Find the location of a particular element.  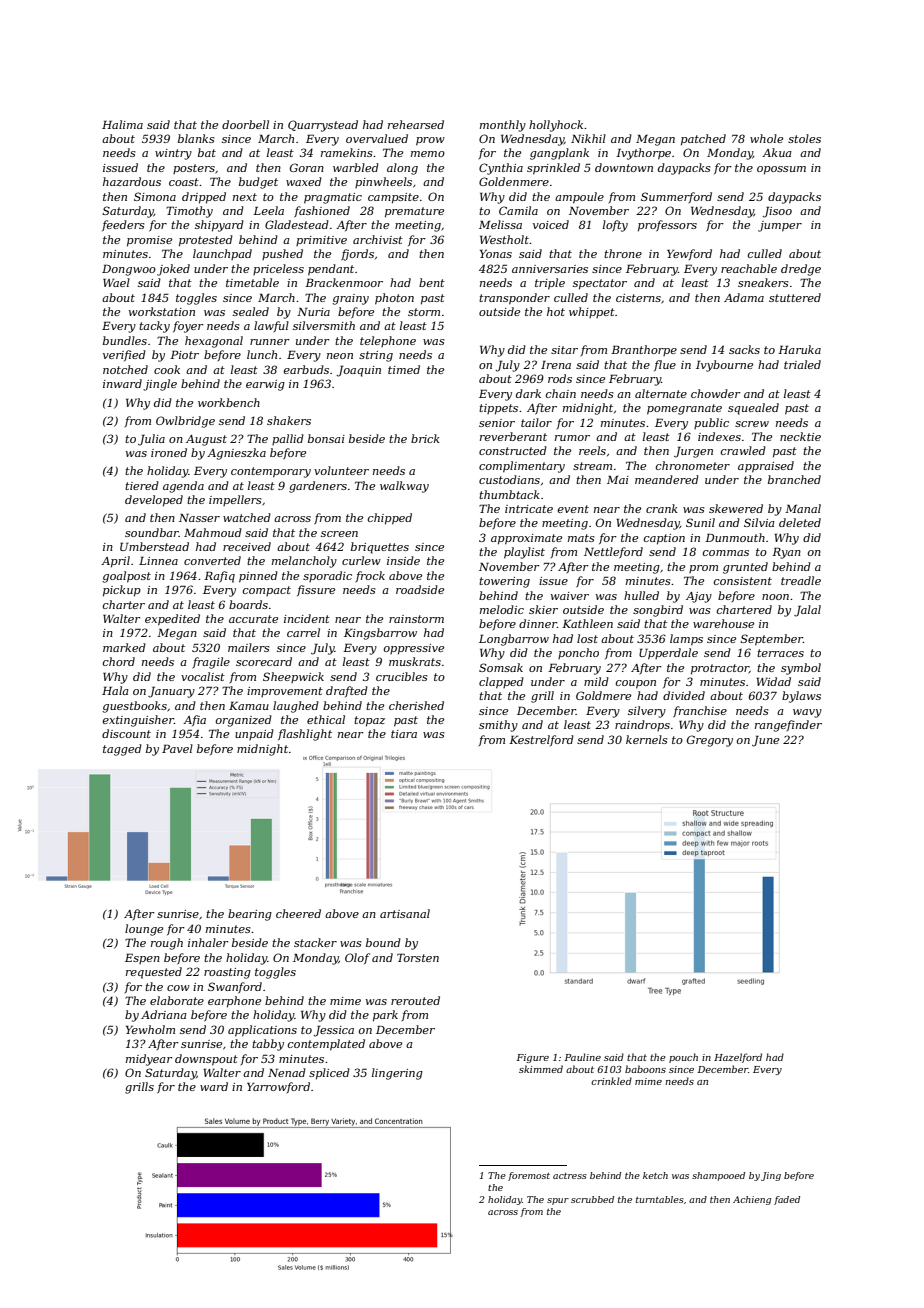

roasting is located at coordinates (227, 973).
